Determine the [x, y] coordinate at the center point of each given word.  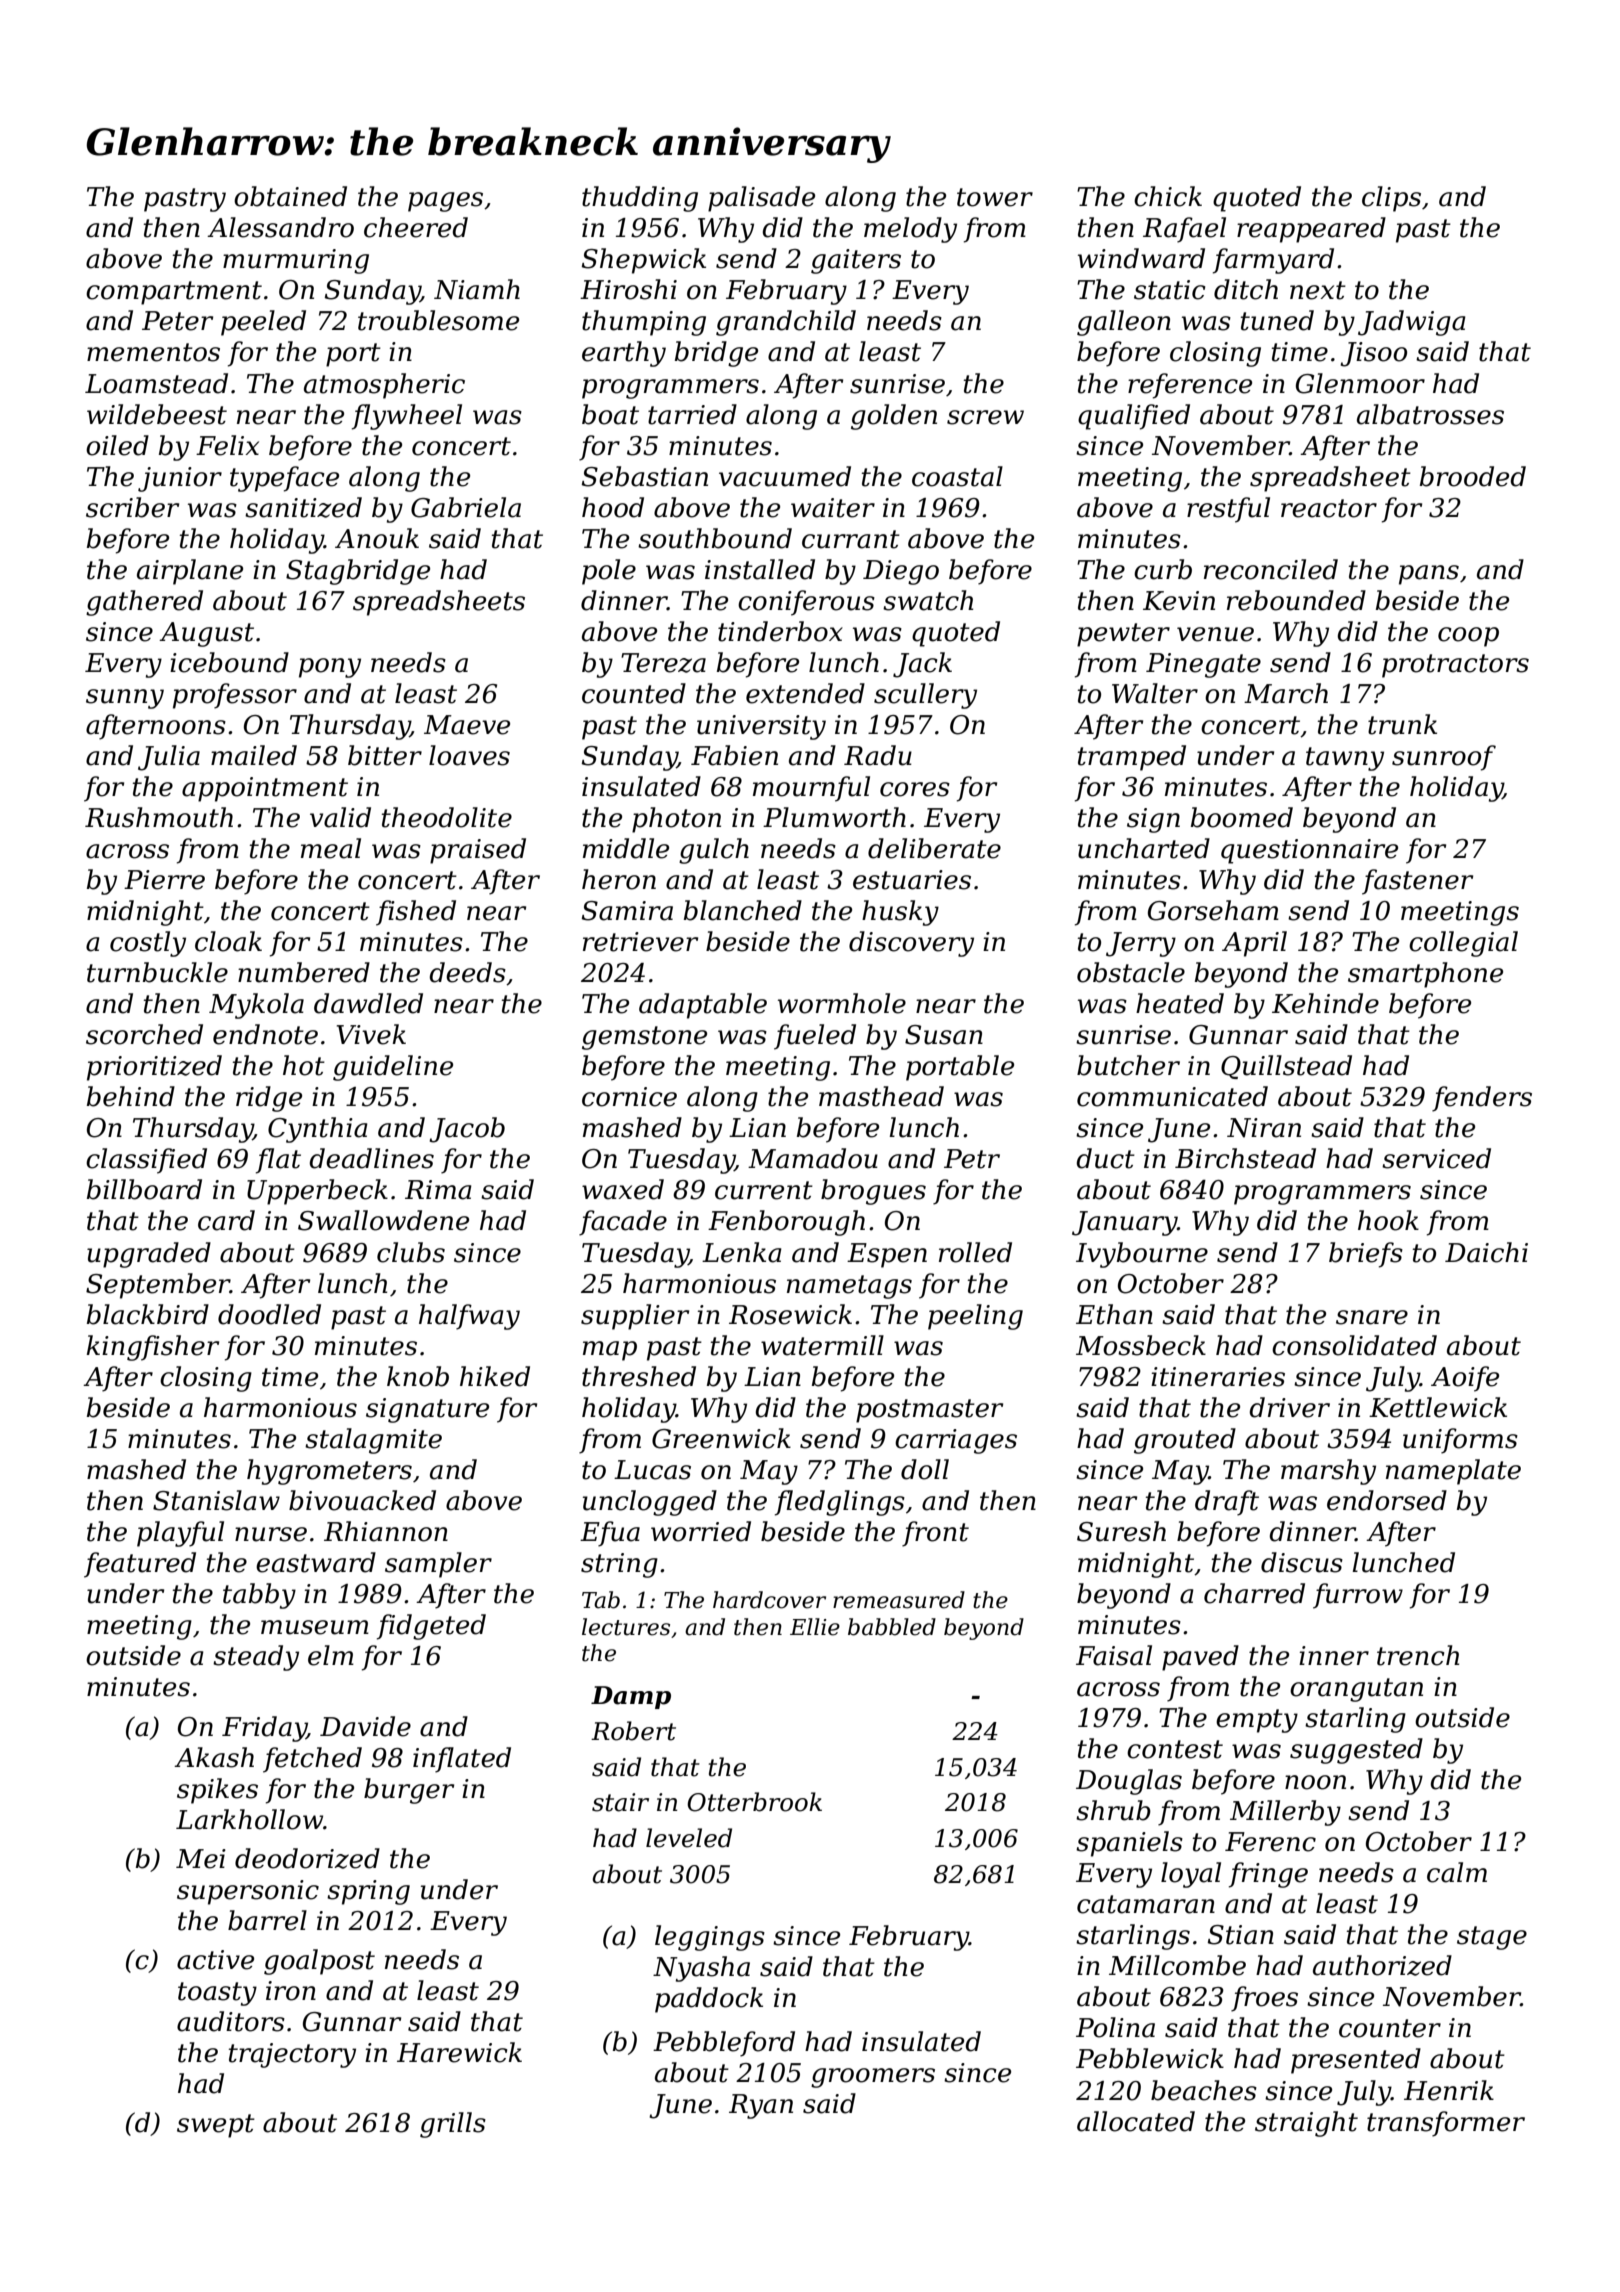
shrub [1113, 1810]
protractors [1455, 666]
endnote [265, 1034]
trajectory [292, 2055]
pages [445, 202]
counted [634, 693]
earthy [624, 354]
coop [1468, 637]
